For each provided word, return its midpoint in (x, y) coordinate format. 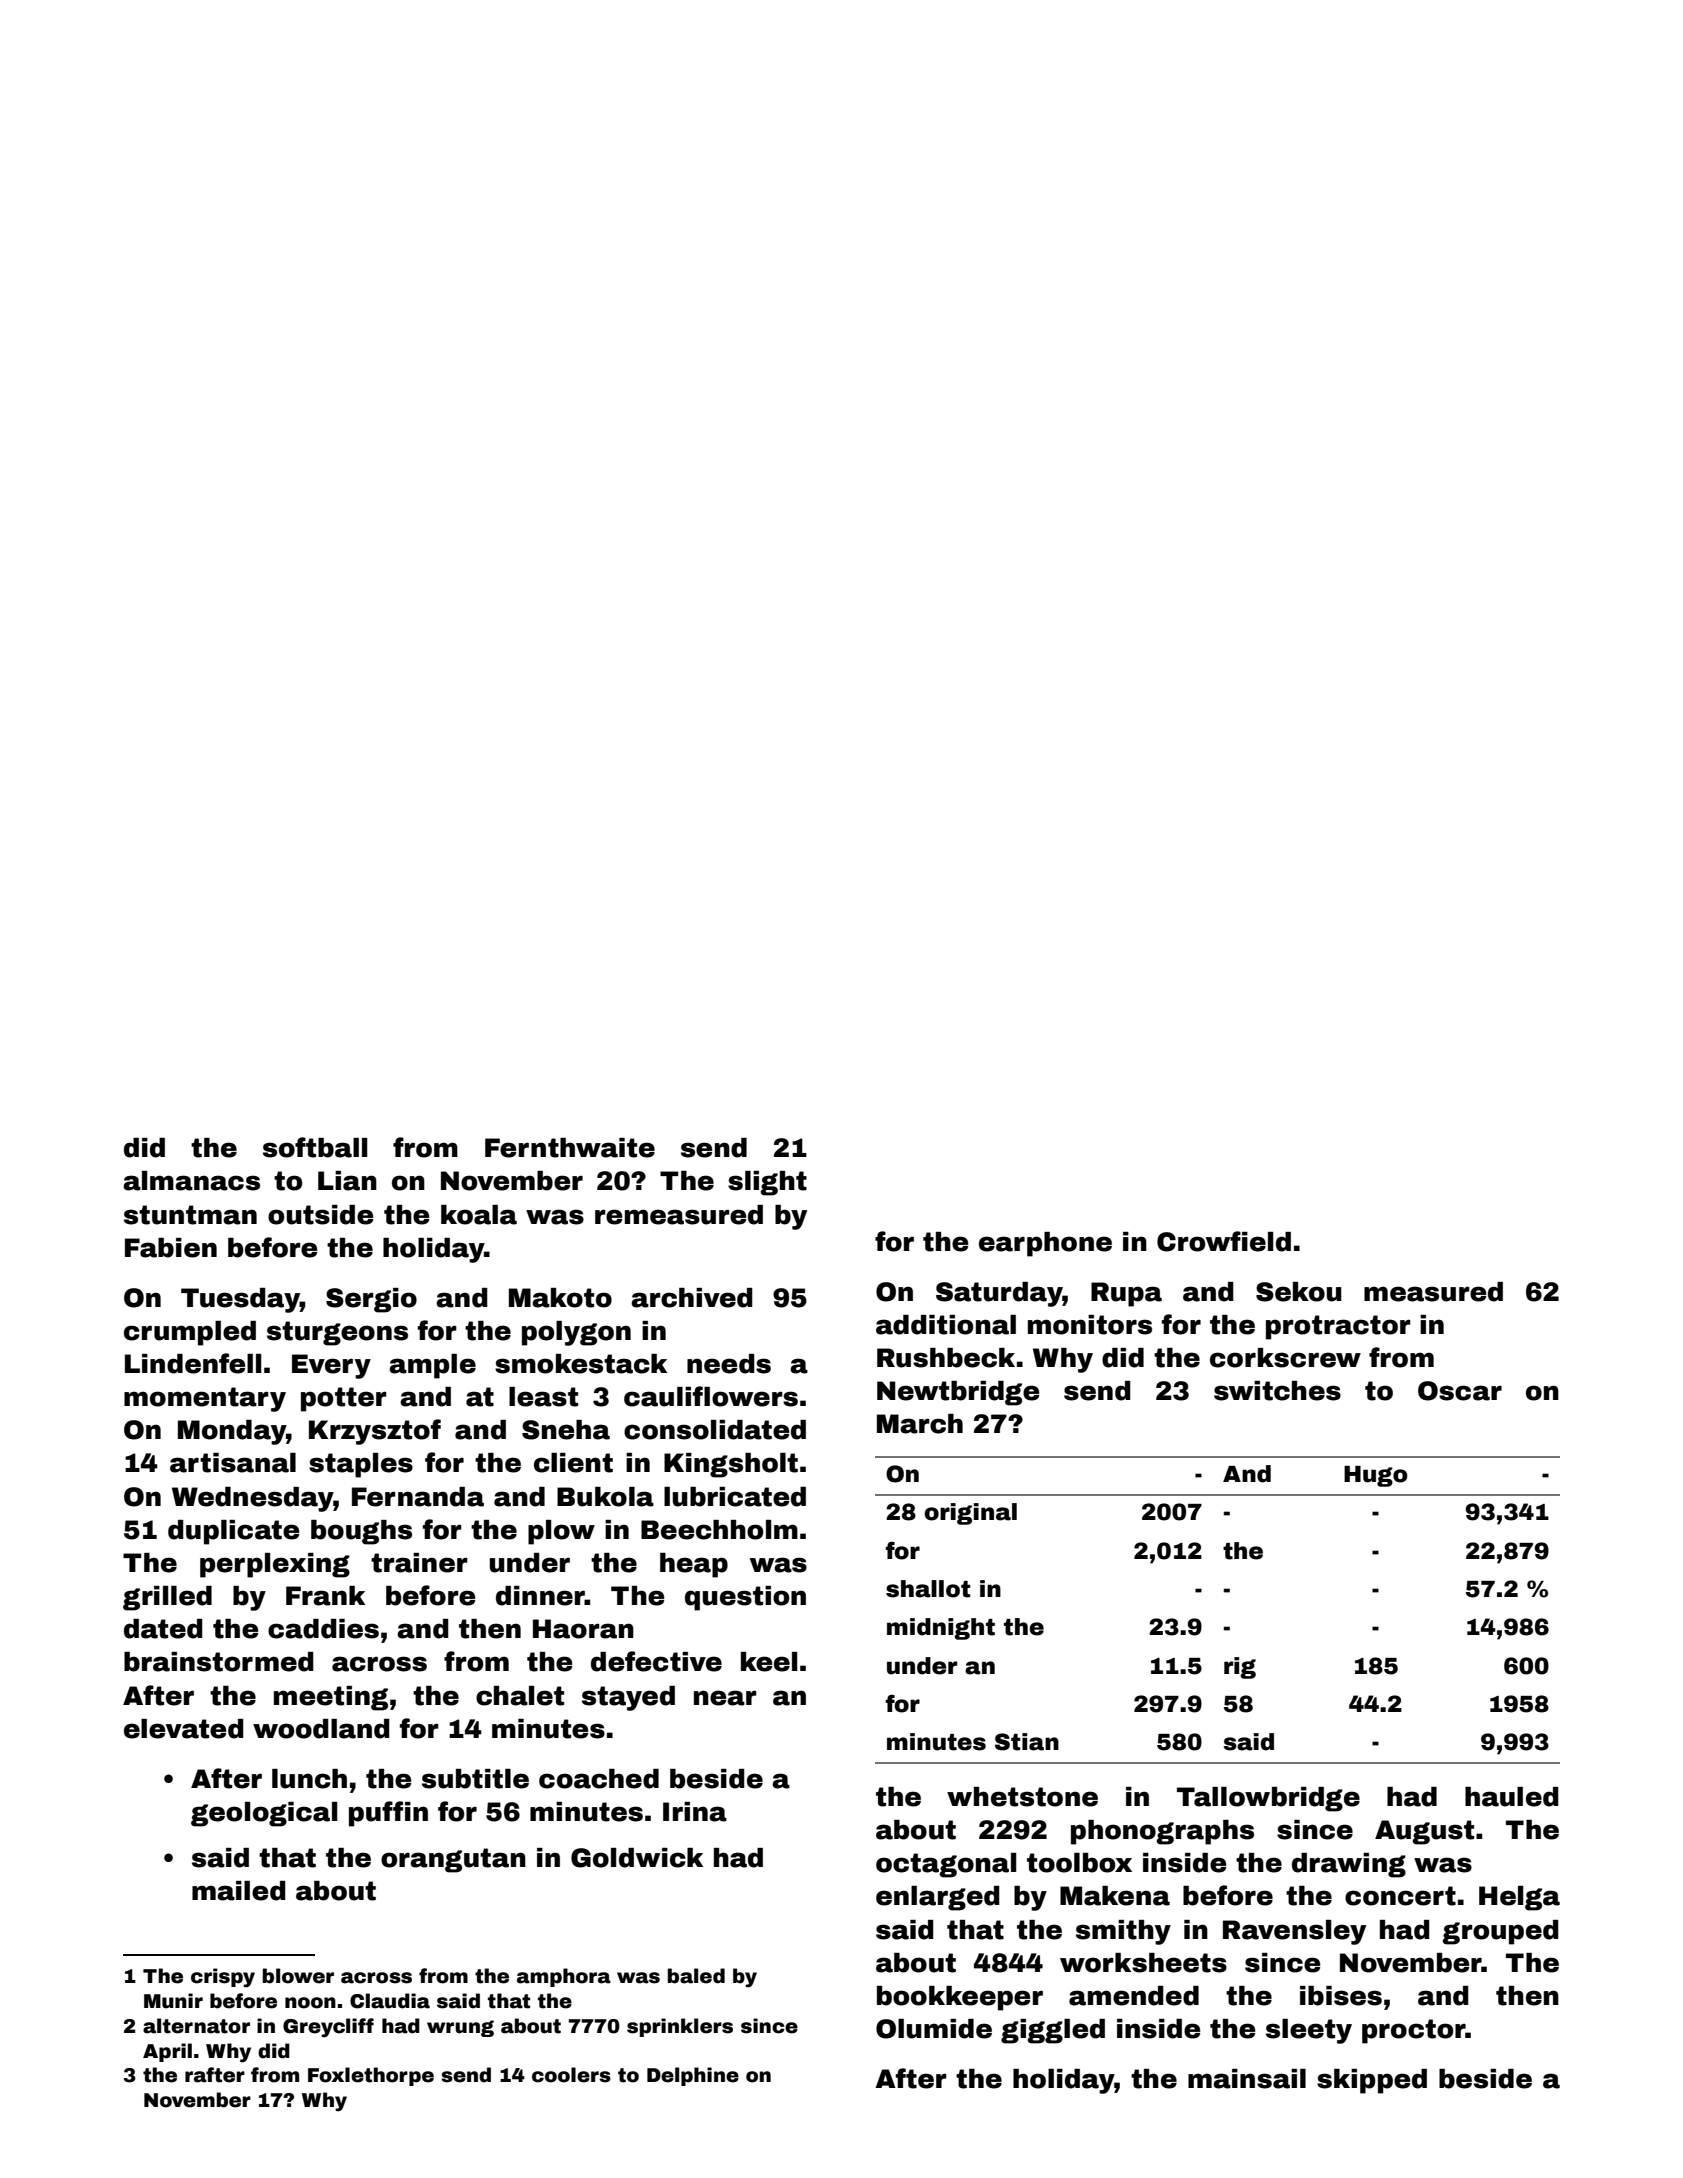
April (167, 2052)
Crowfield (1224, 1241)
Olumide (934, 2029)
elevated (184, 1729)
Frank (325, 1596)
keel (769, 1662)
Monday (232, 1432)
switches (1277, 1391)
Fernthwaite (570, 1148)
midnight (941, 1629)
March (920, 1424)
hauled (1512, 1797)
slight (767, 1183)
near (725, 1698)
